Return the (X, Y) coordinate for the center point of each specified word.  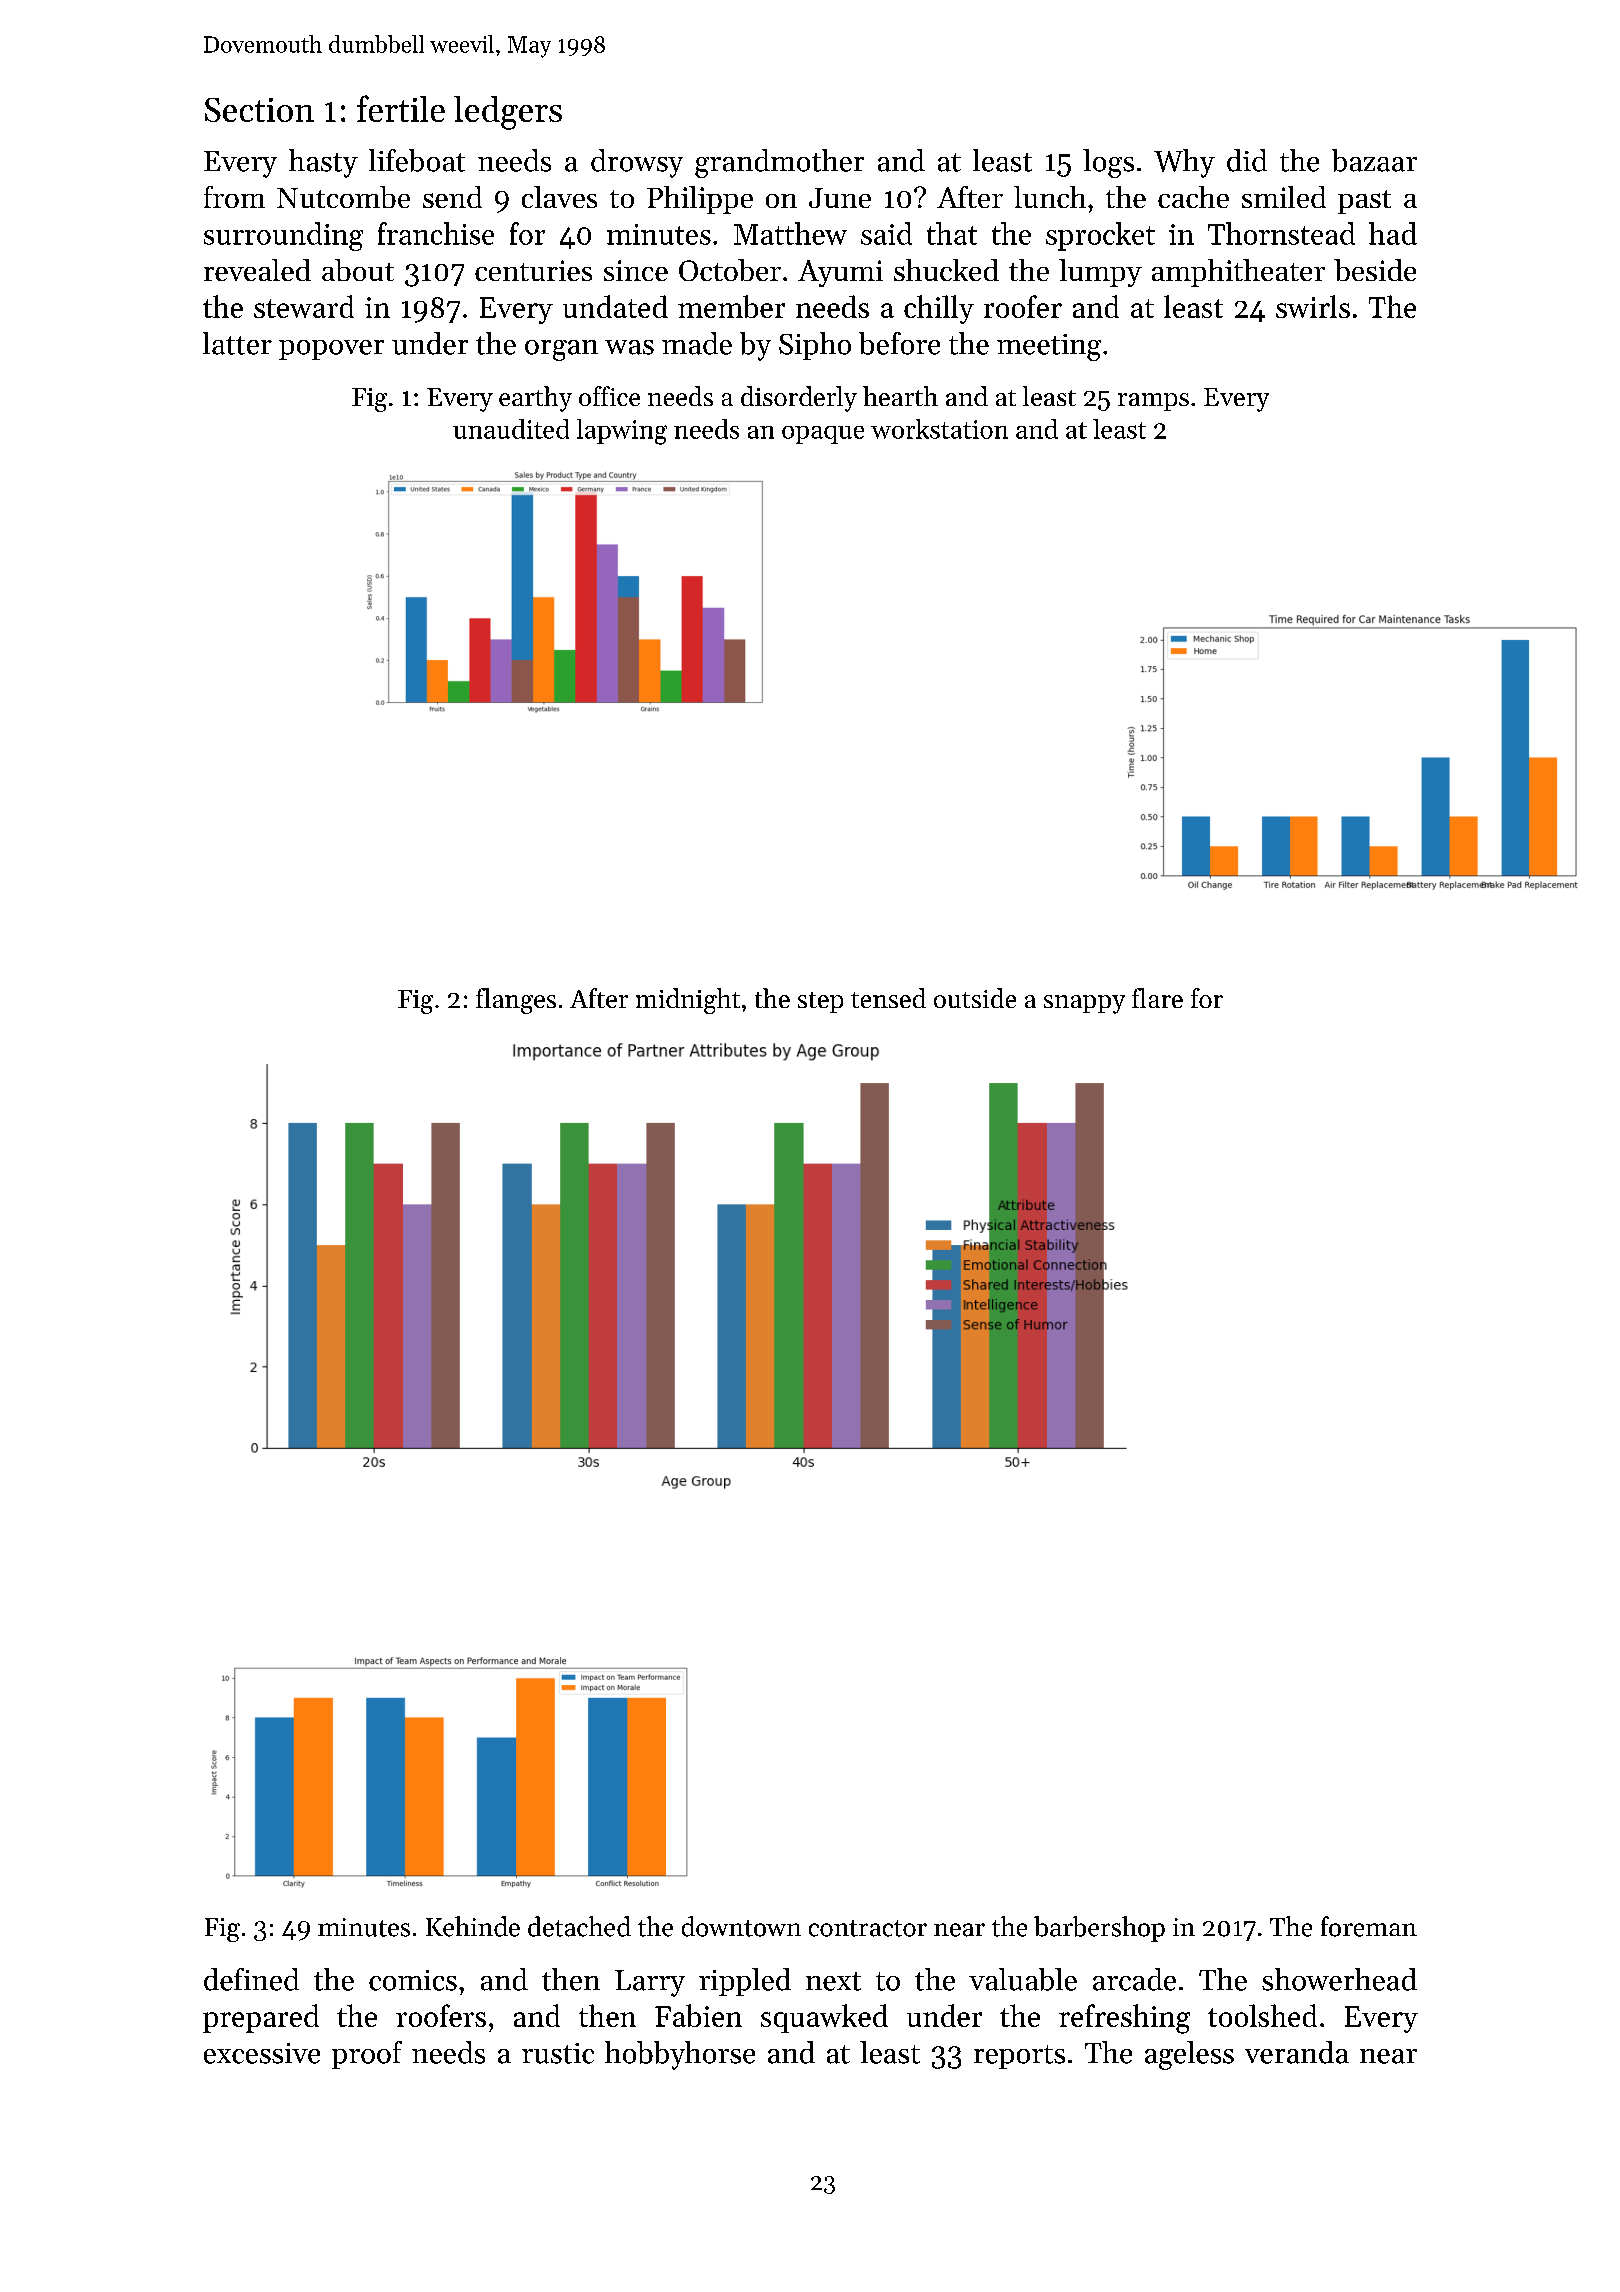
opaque (823, 435)
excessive (262, 2053)
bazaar (1374, 160)
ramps (1153, 402)
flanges (516, 1001)
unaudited (511, 429)
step (820, 1002)
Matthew (790, 233)
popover (331, 350)
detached (579, 1926)
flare (1157, 998)
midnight (688, 1001)
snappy (1084, 1004)
